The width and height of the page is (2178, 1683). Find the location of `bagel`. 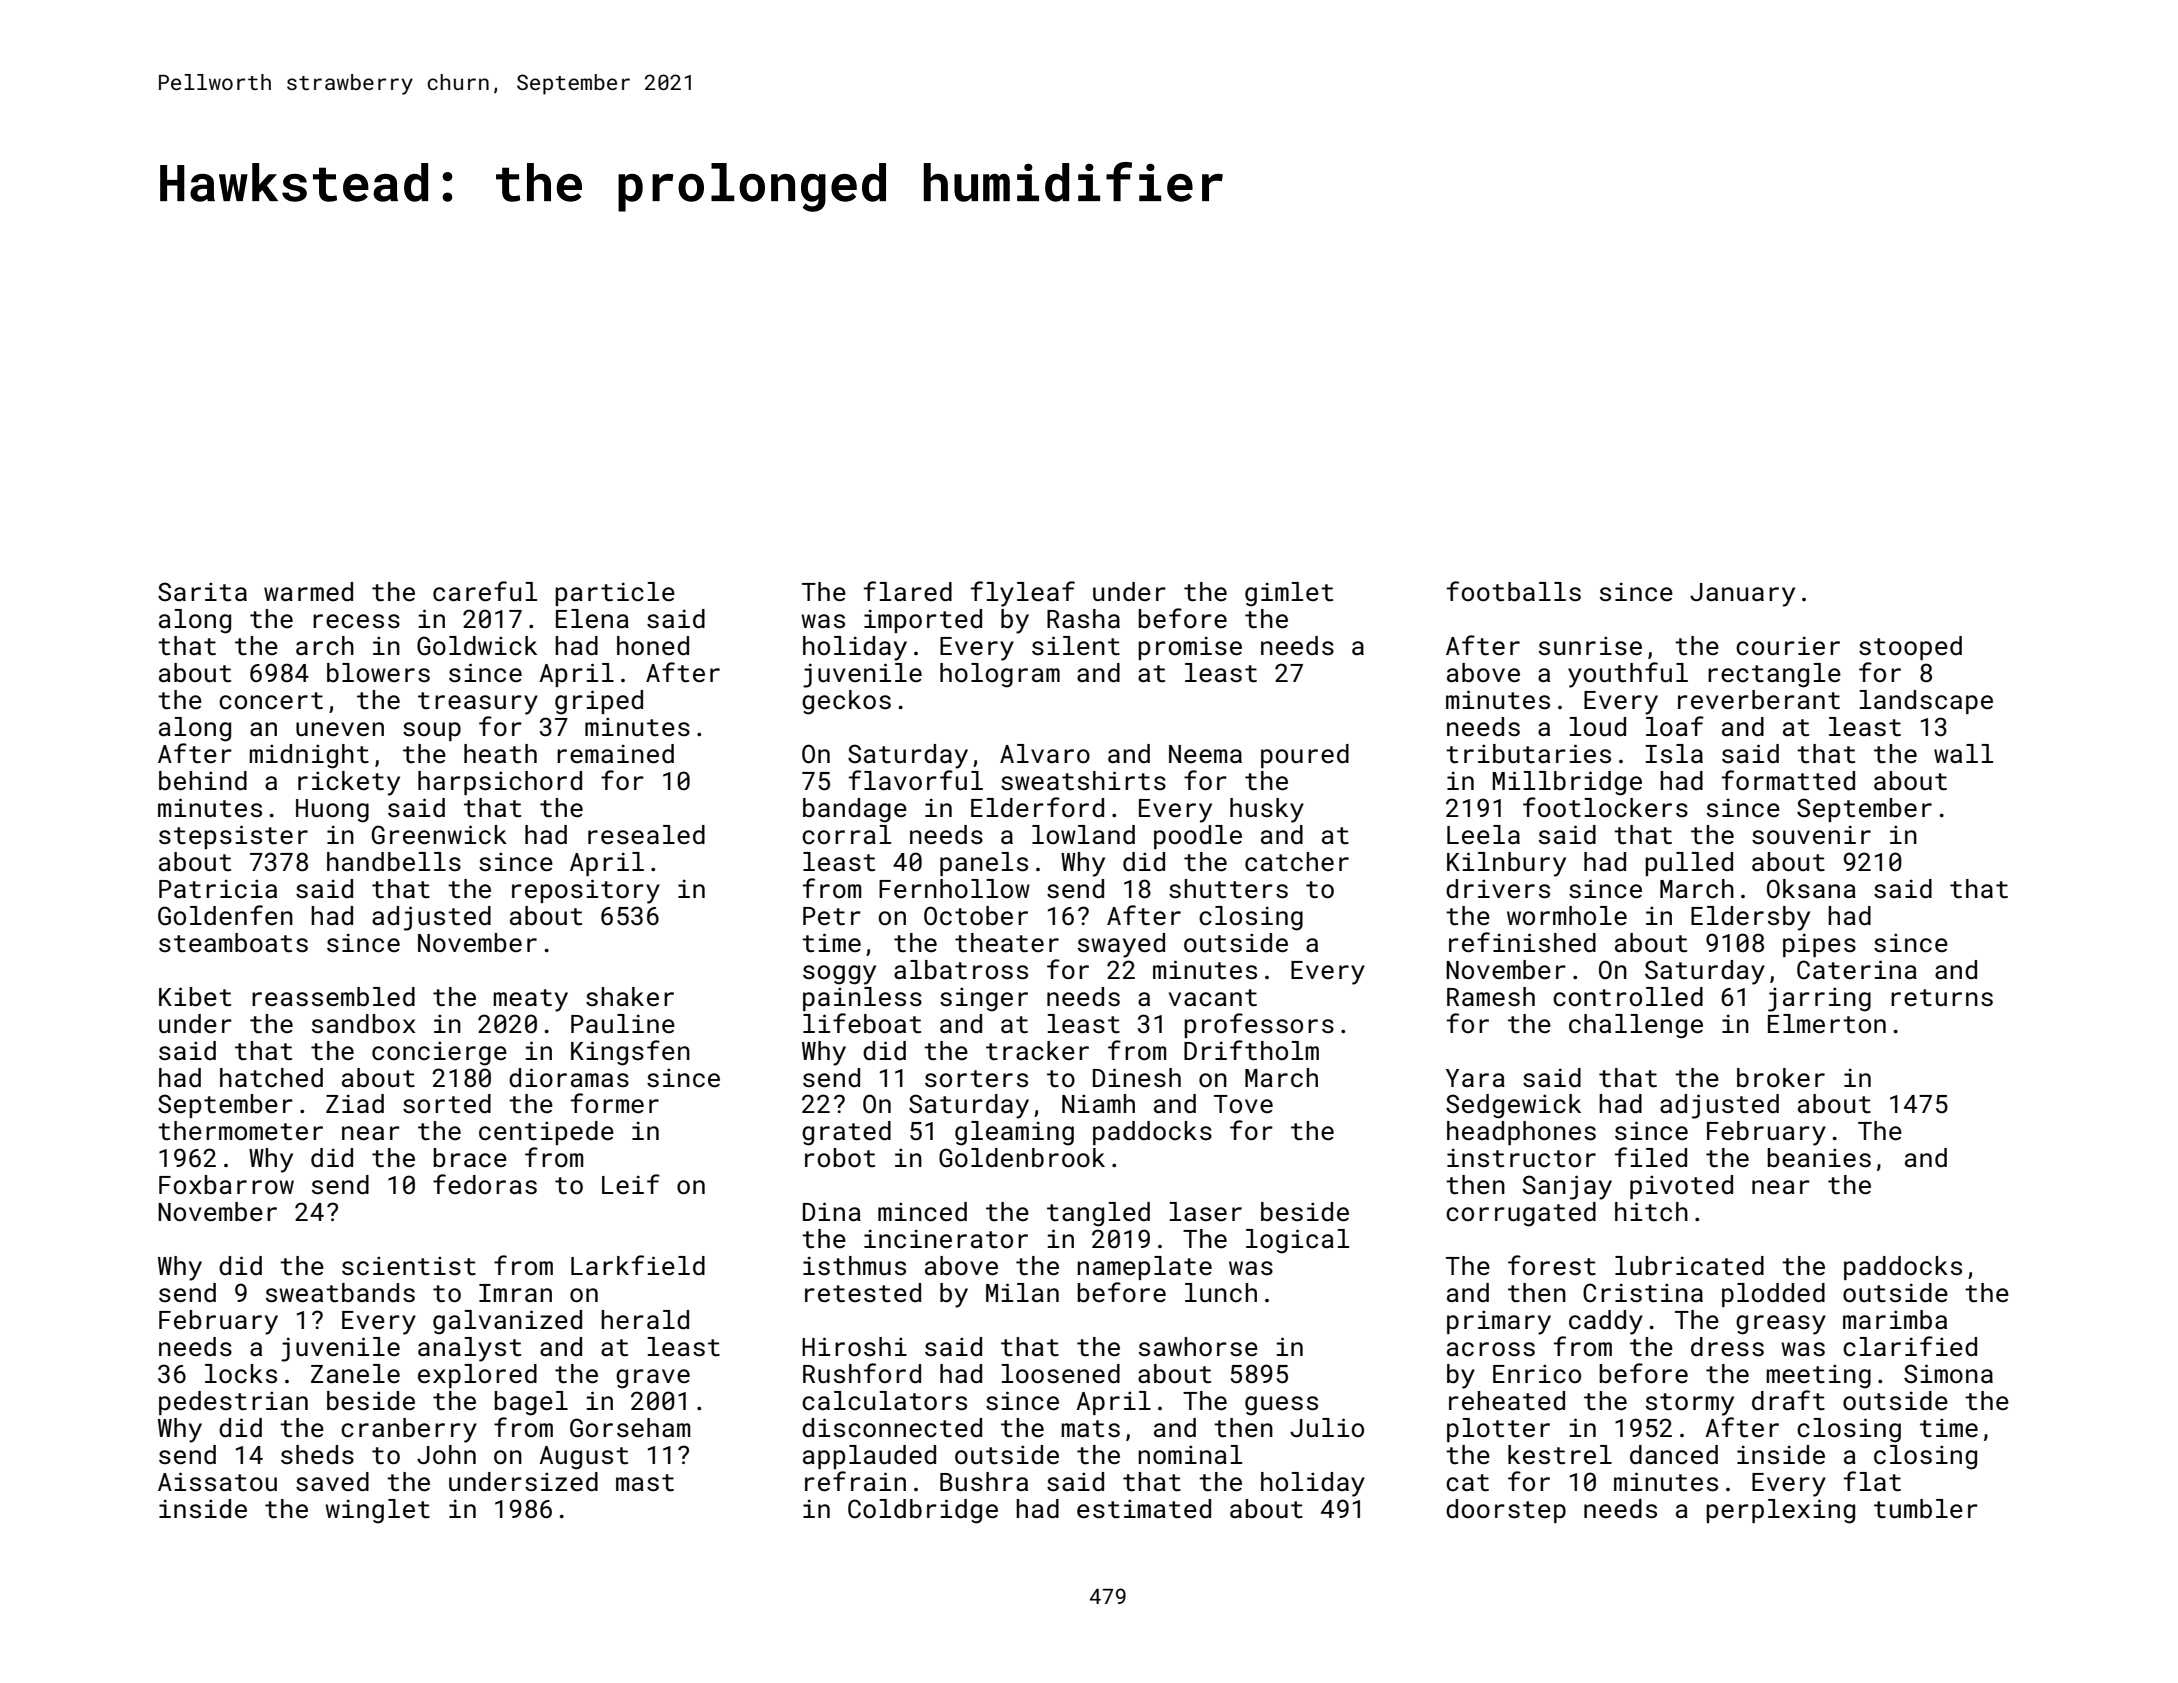

bagel is located at coordinates (531, 1403).
